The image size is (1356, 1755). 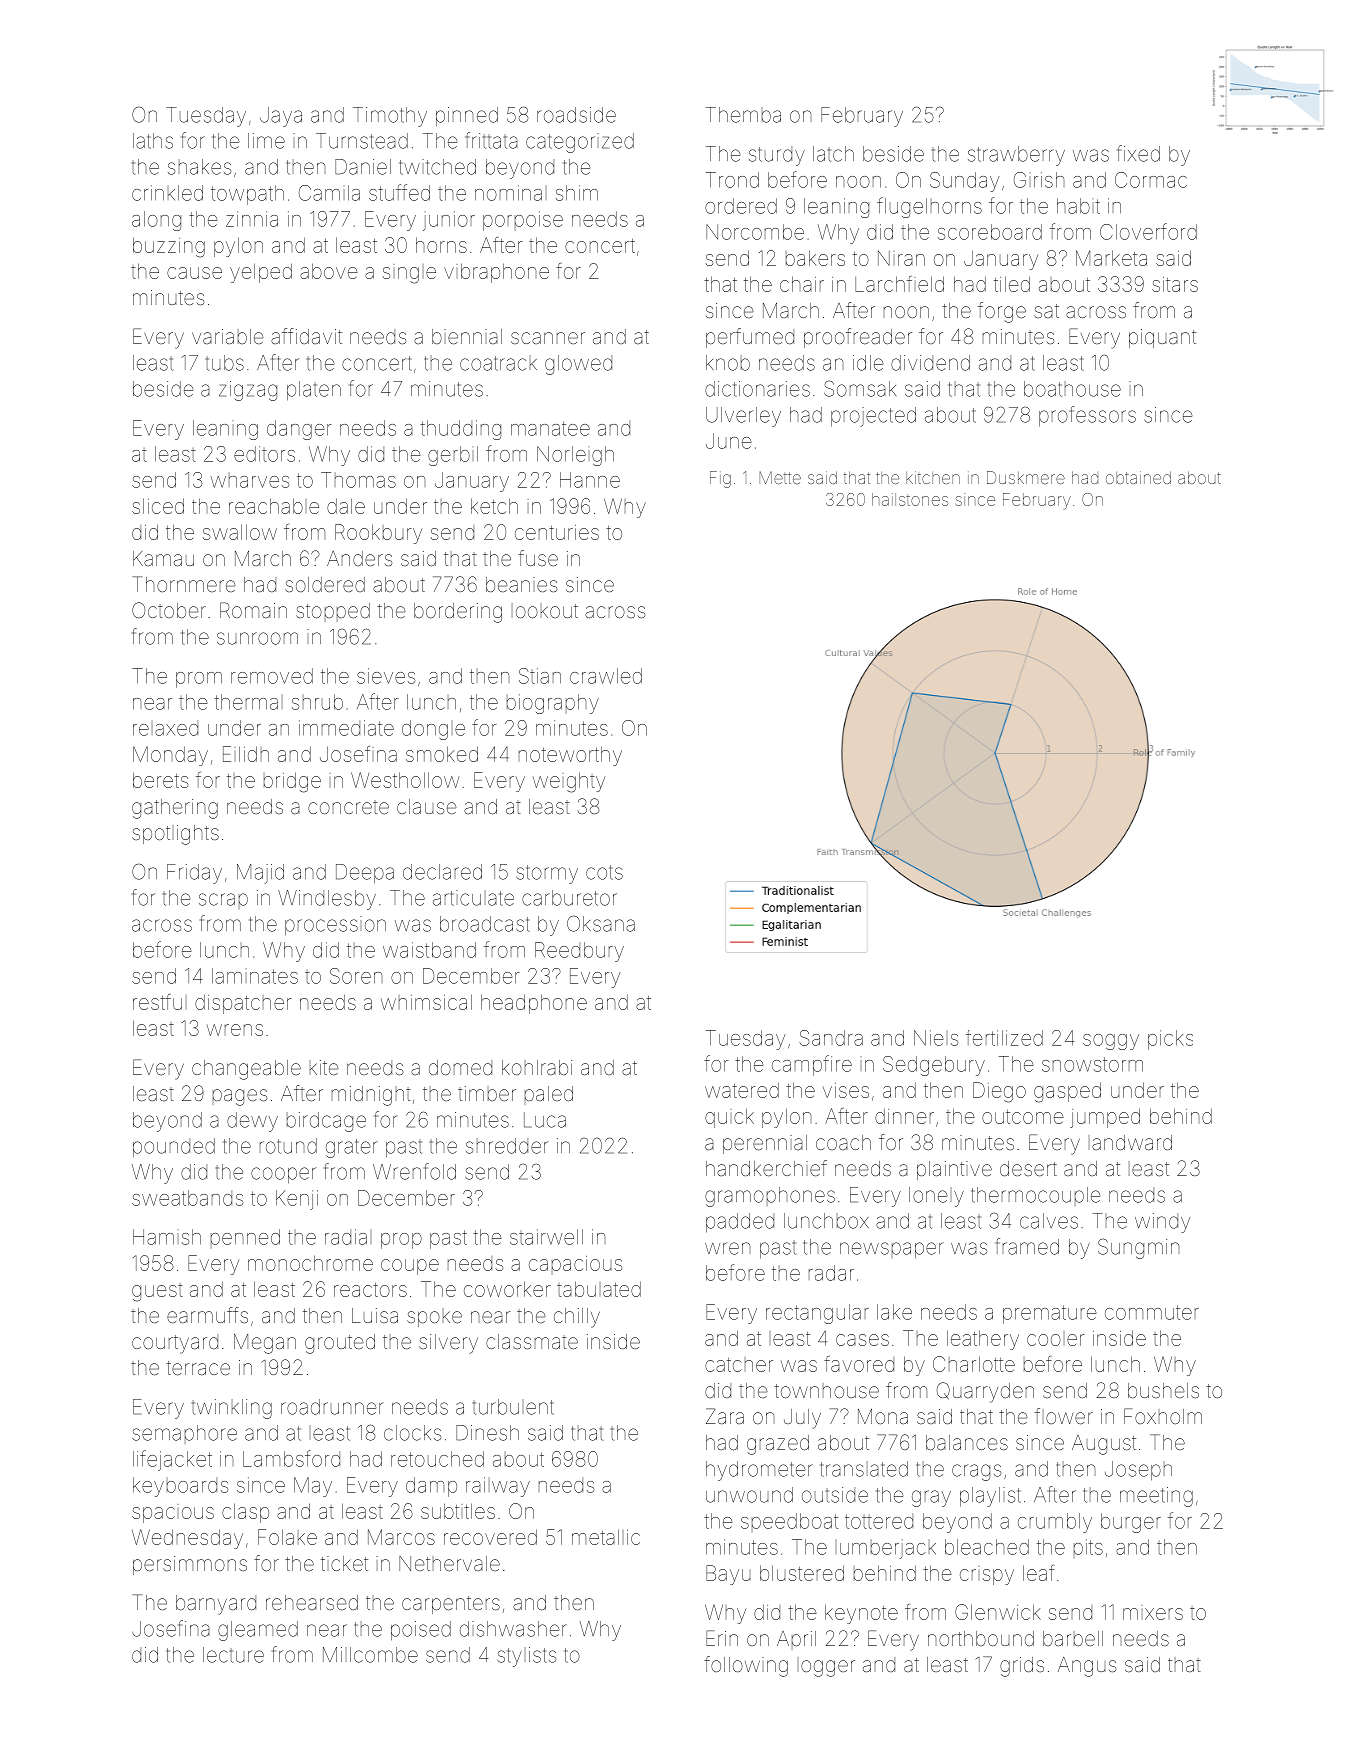 I want to click on roadside, so click(x=576, y=115).
